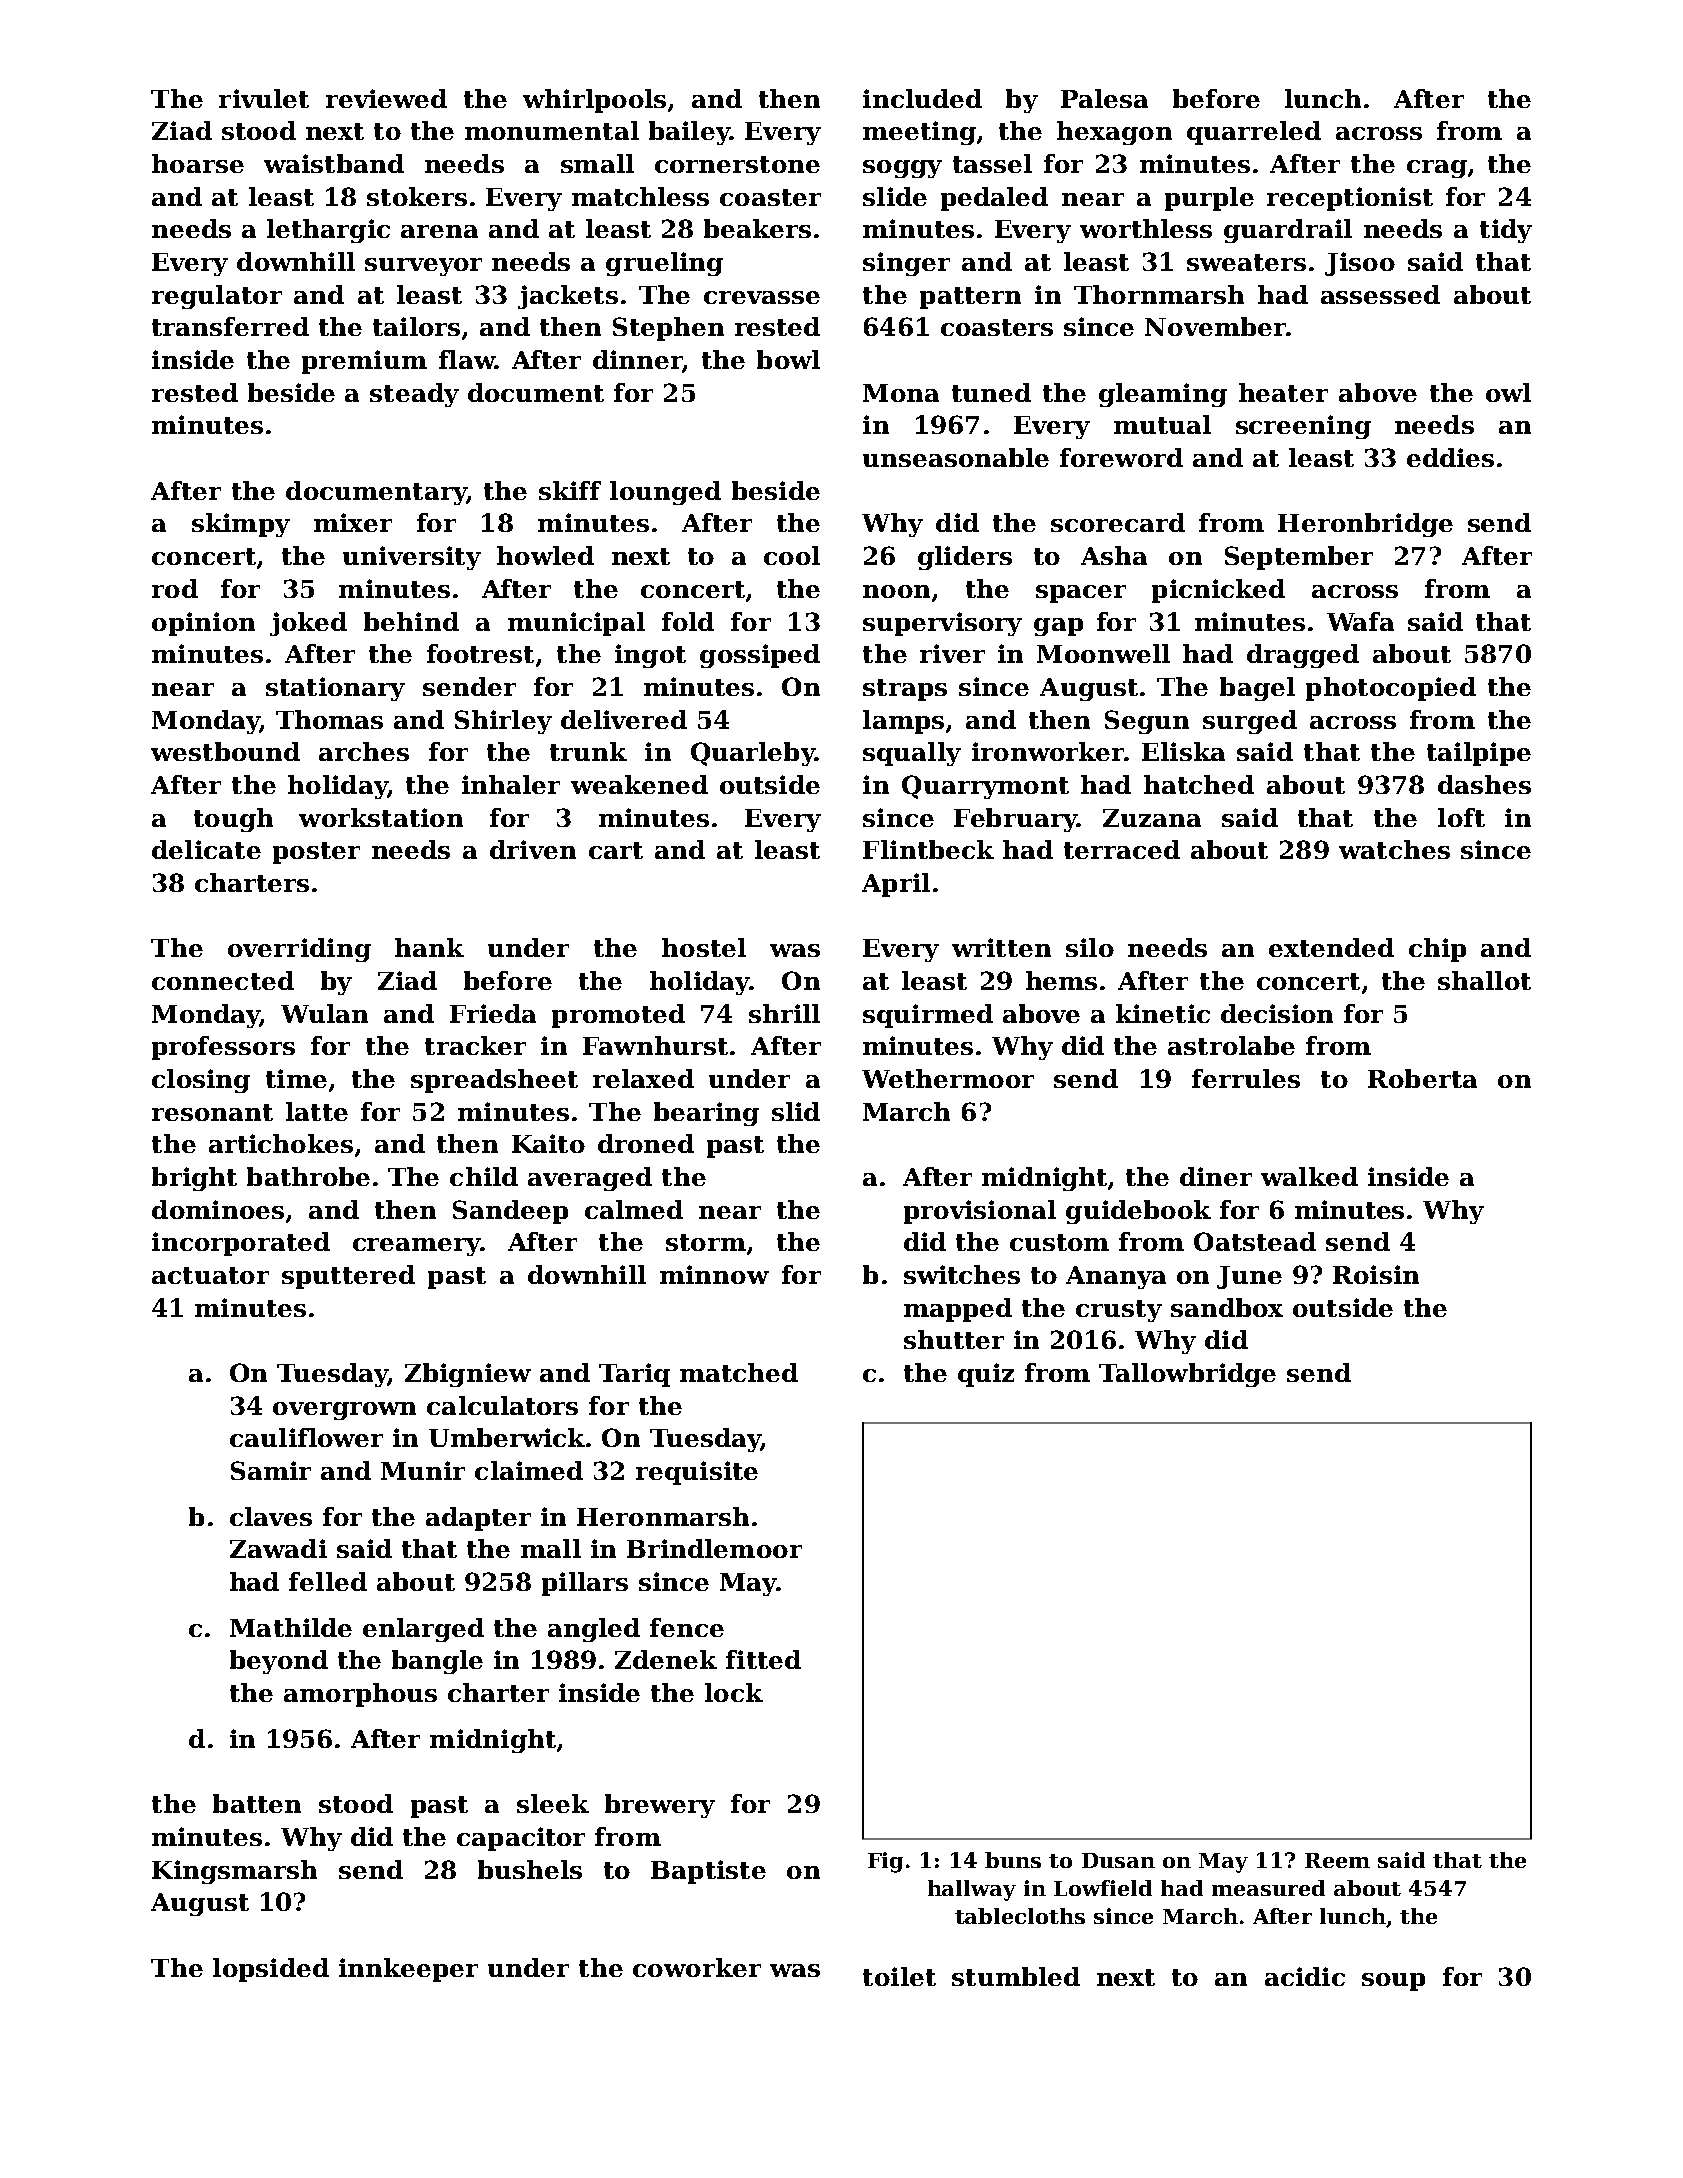  Describe the element at coordinates (1422, 1078) in the screenshot. I see `Roberta` at that location.
